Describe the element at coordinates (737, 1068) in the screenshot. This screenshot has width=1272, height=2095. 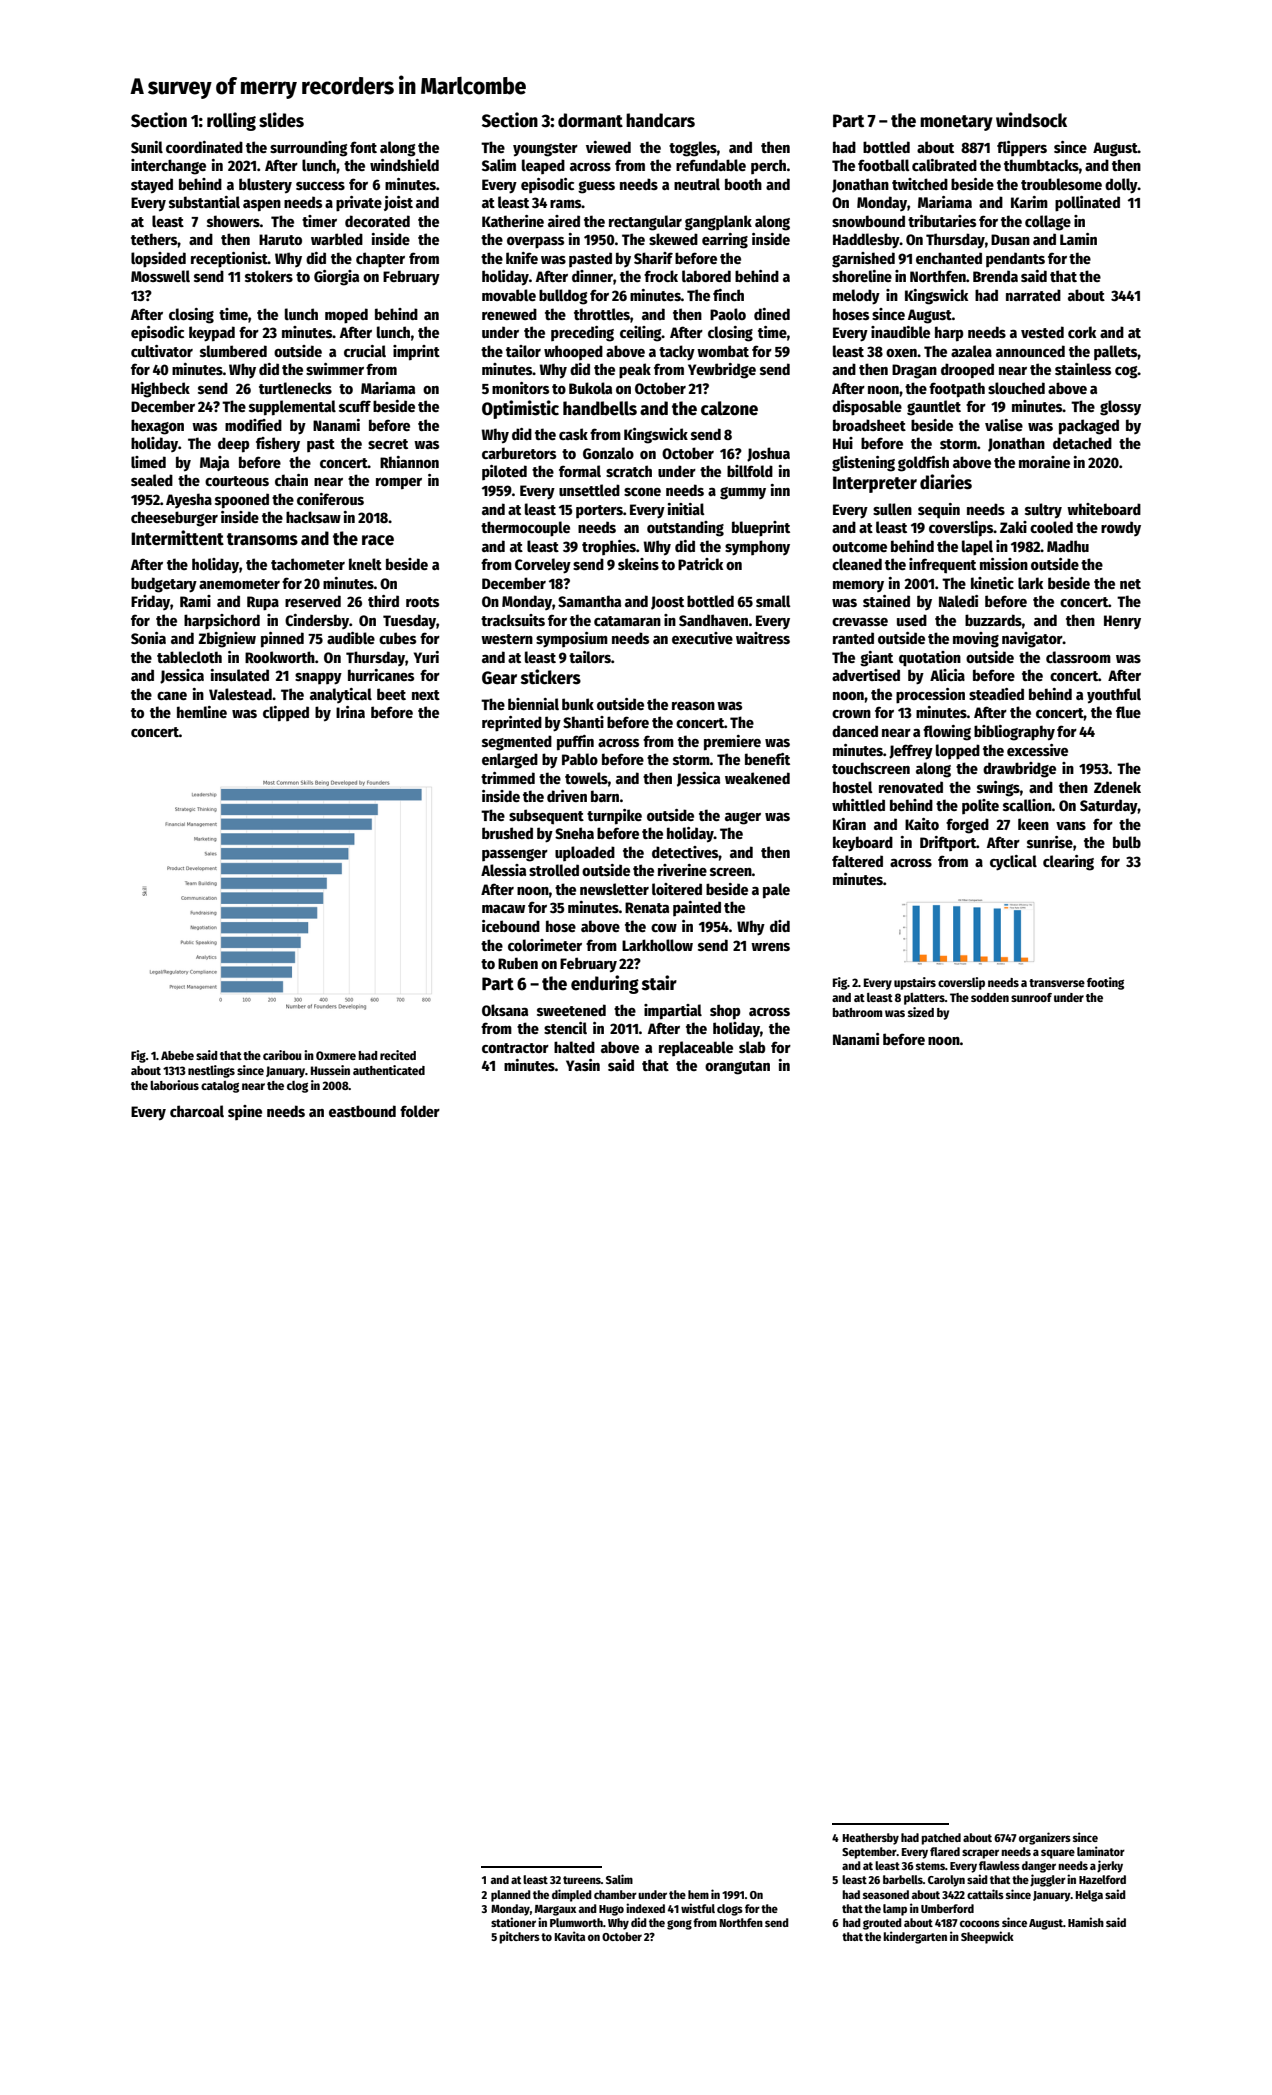
I see `orangutan` at that location.
